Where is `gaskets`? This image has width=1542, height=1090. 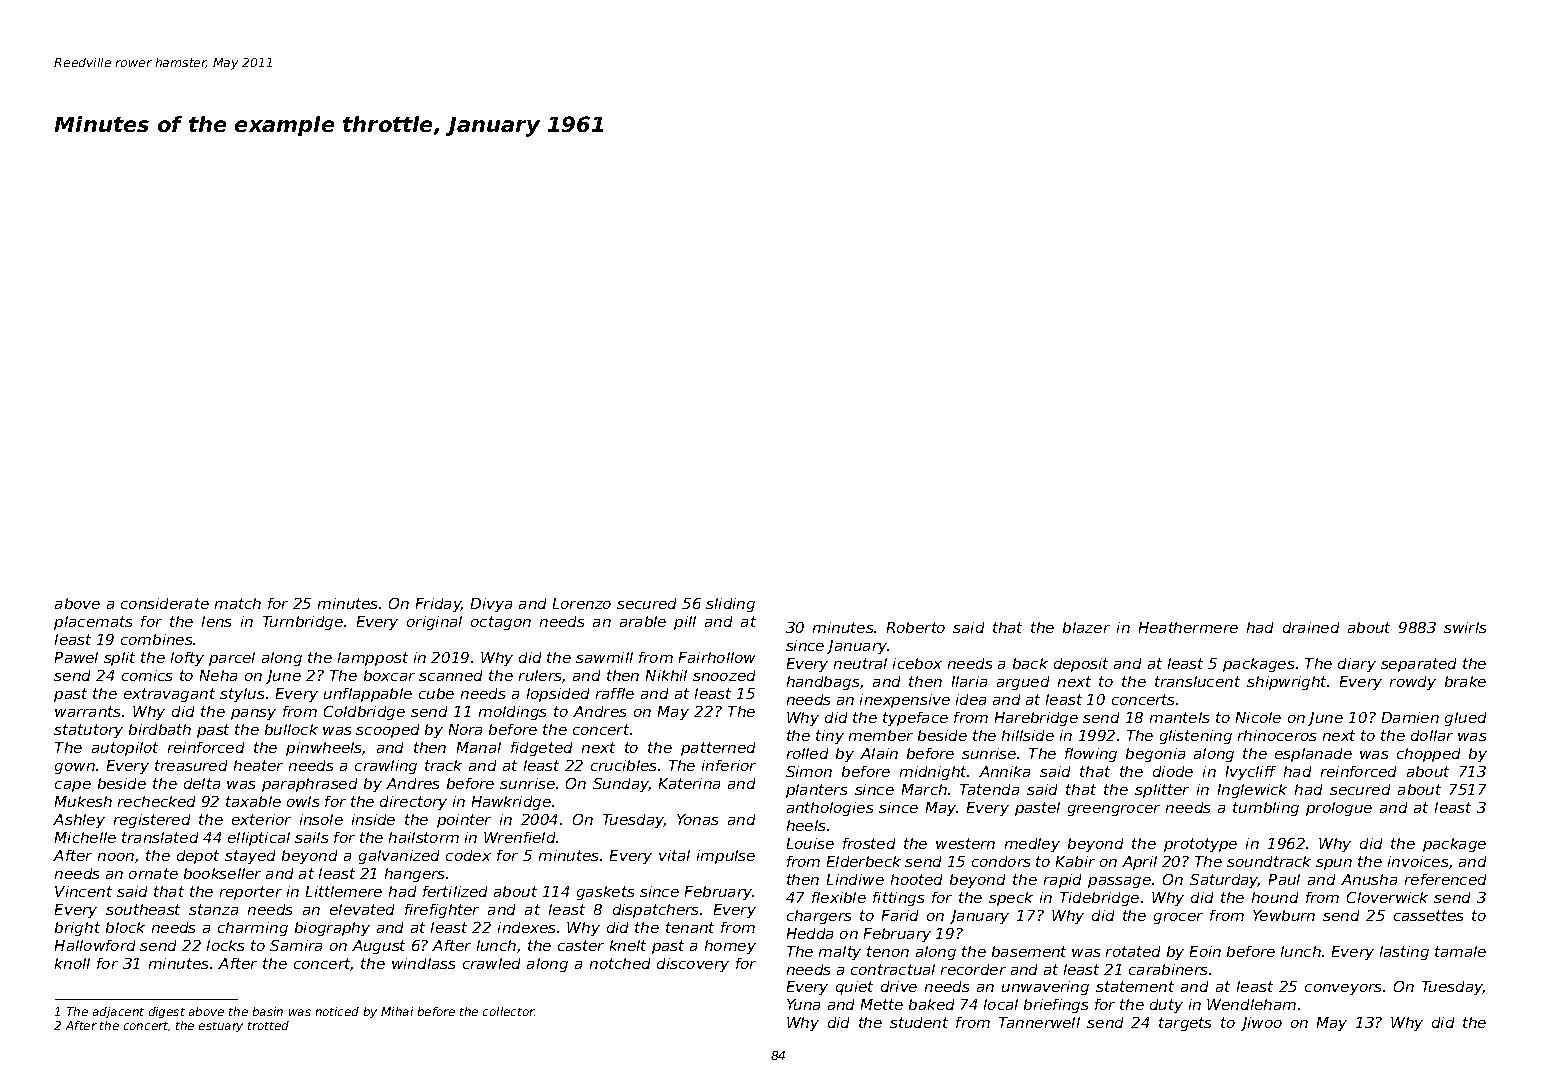 gaskets is located at coordinates (605, 893).
